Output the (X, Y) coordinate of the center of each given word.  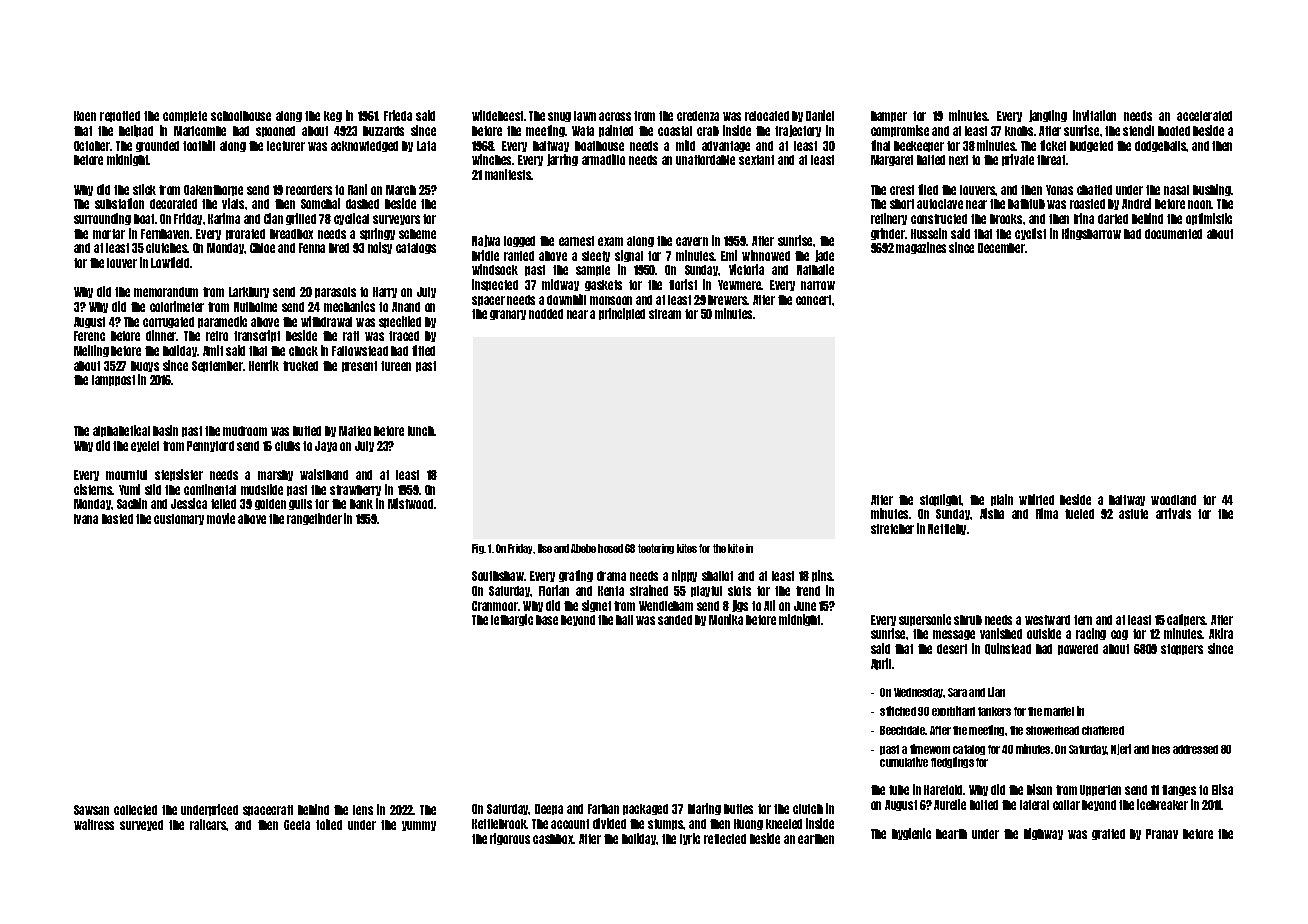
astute (1133, 514)
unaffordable (705, 160)
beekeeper (919, 146)
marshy (275, 475)
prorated (245, 234)
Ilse (545, 548)
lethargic (512, 620)
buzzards (383, 131)
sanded (675, 620)
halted (931, 160)
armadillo (603, 159)
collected (135, 810)
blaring (704, 809)
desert (952, 649)
